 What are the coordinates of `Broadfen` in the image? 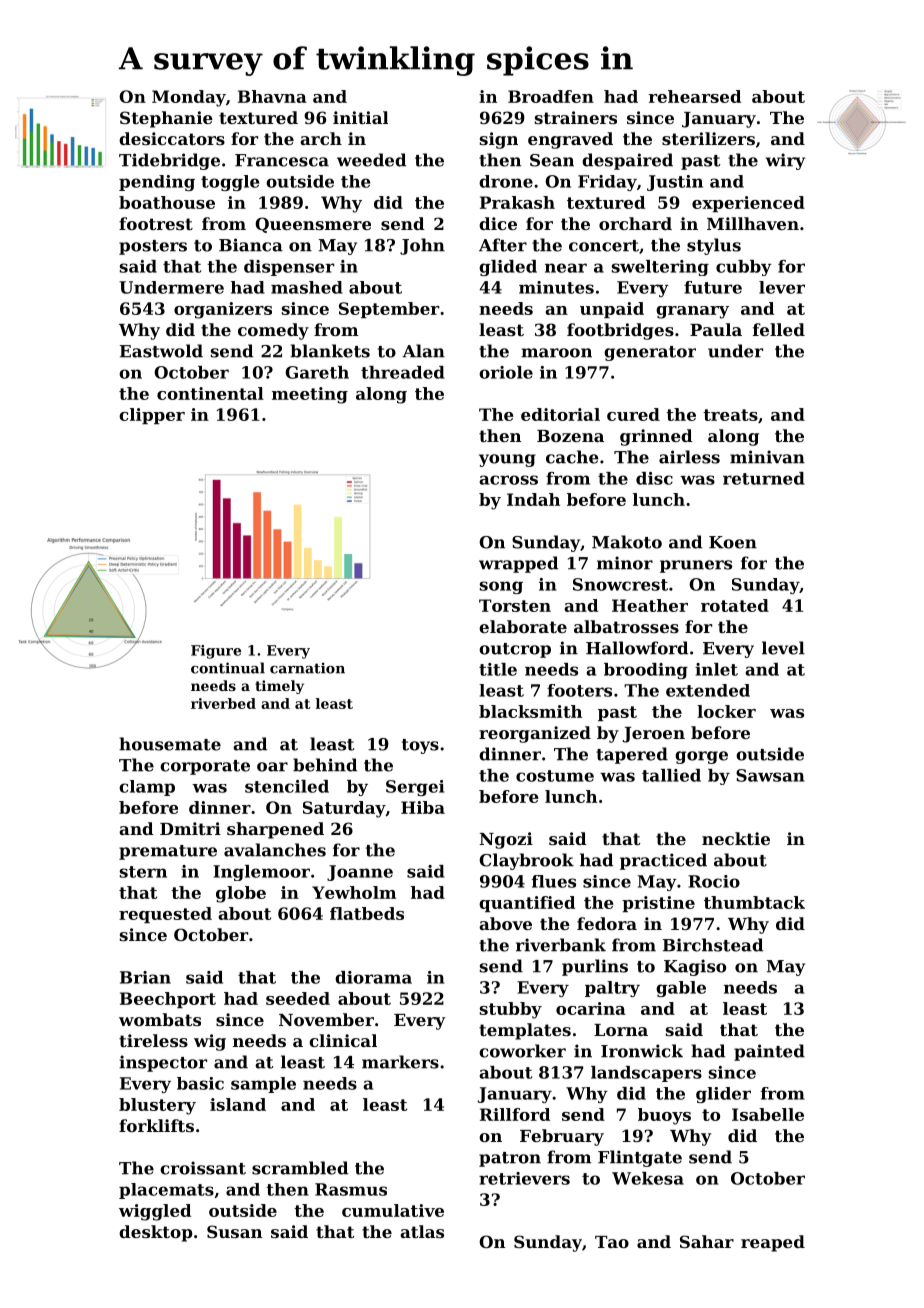 It's located at (551, 96).
